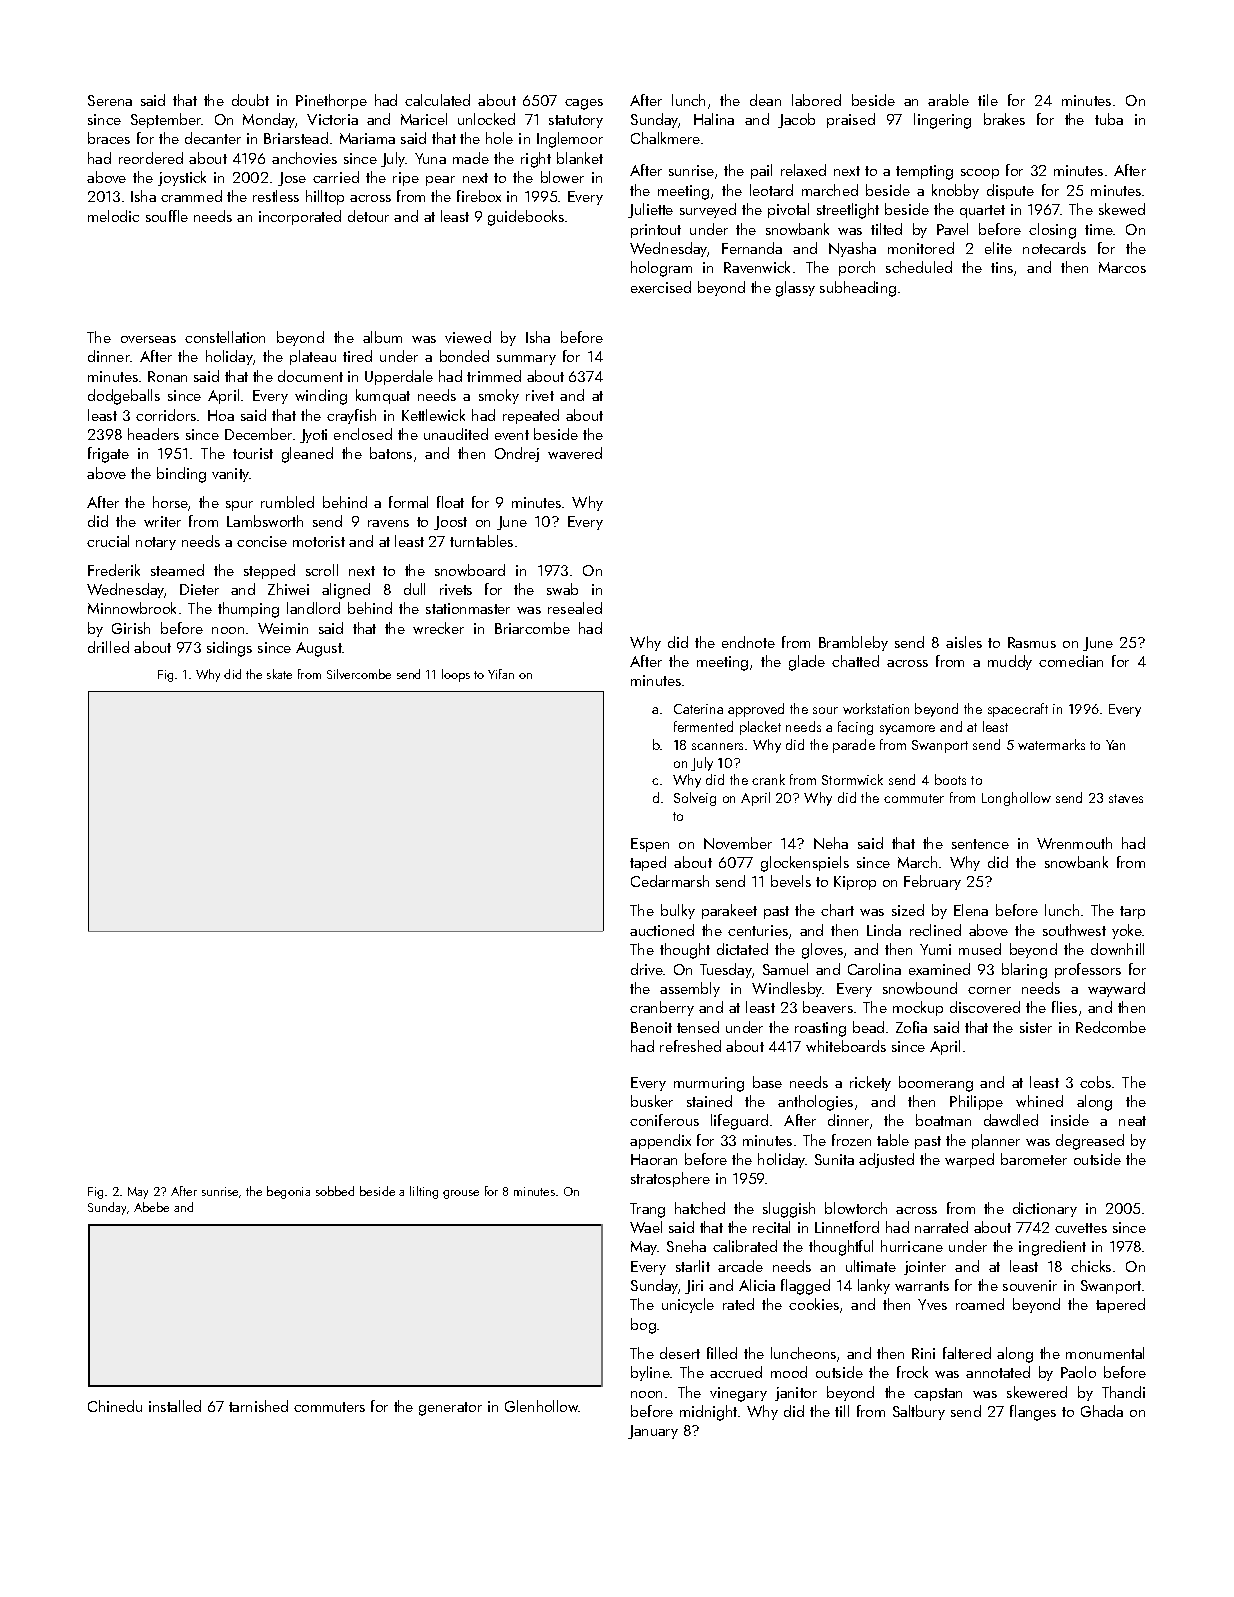 The width and height of the document is (1234, 1597). What do you see at coordinates (526, 360) in the document?
I see `summary` at bounding box center [526, 360].
